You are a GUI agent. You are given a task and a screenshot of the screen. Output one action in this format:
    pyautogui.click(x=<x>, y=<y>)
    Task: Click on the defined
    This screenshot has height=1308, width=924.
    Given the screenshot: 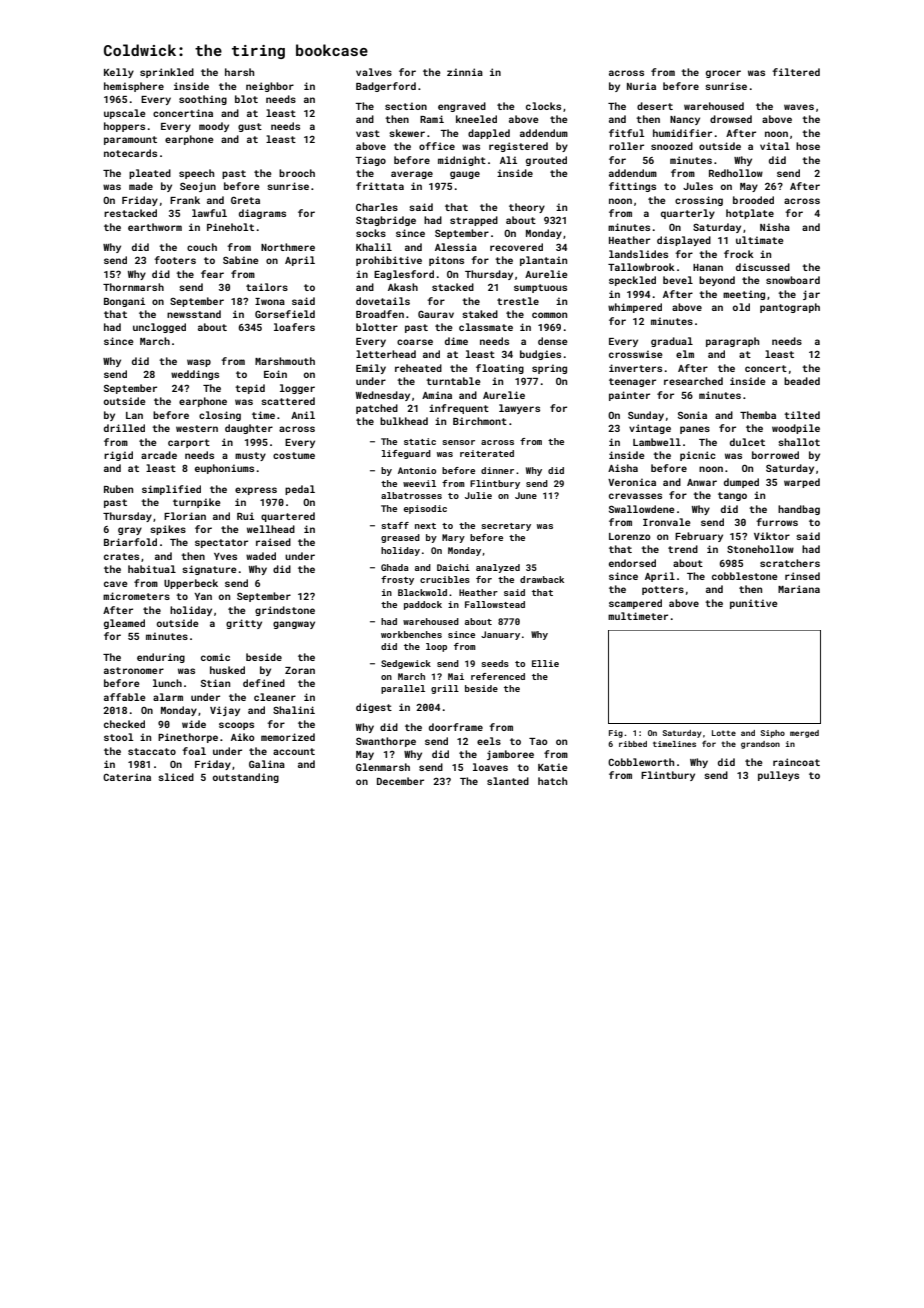 What is the action you would take?
    pyautogui.click(x=264, y=683)
